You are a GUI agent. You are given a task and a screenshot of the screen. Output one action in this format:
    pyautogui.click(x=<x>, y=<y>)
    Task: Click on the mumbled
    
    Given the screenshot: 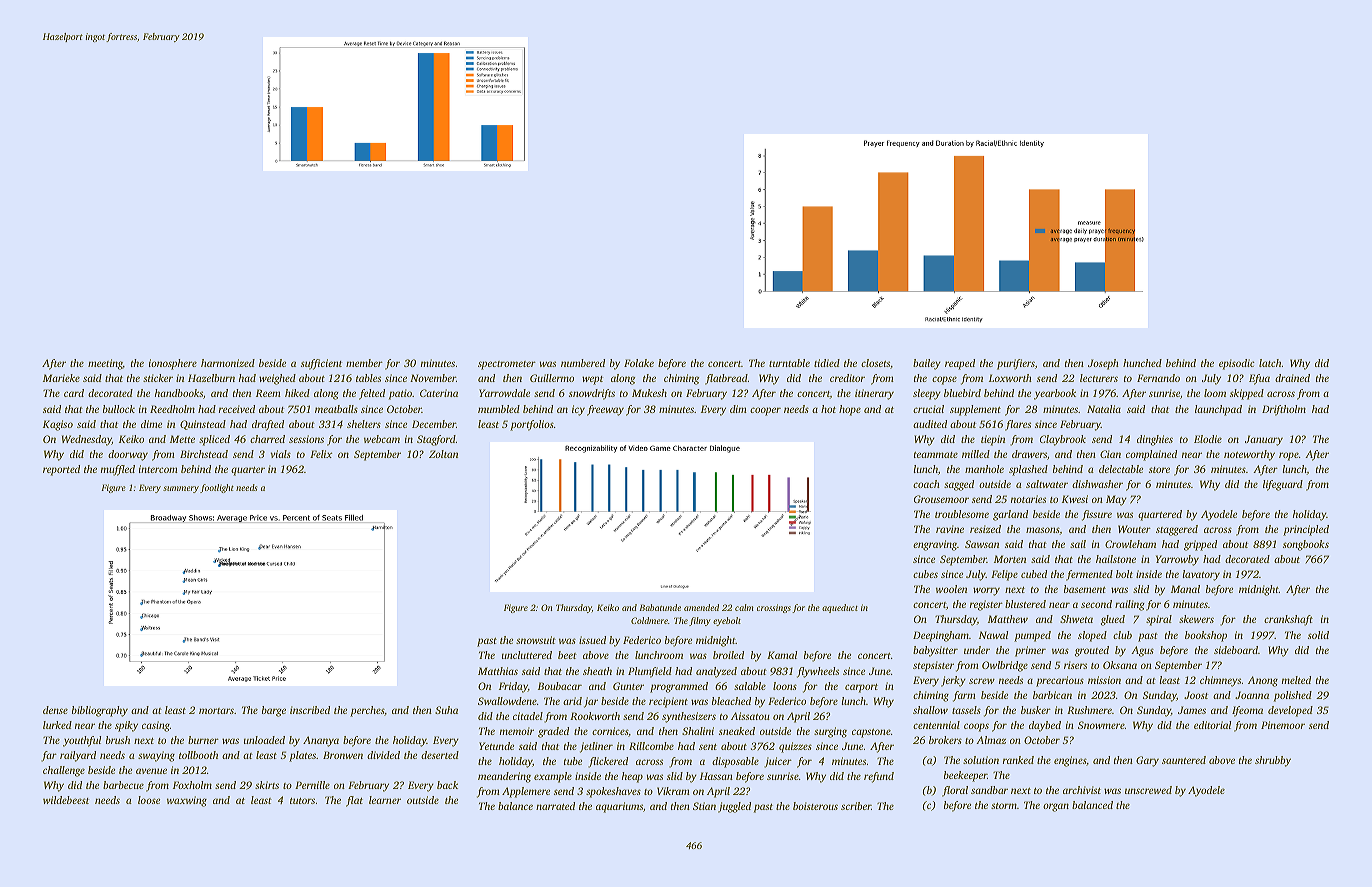 What is the action you would take?
    pyautogui.click(x=499, y=409)
